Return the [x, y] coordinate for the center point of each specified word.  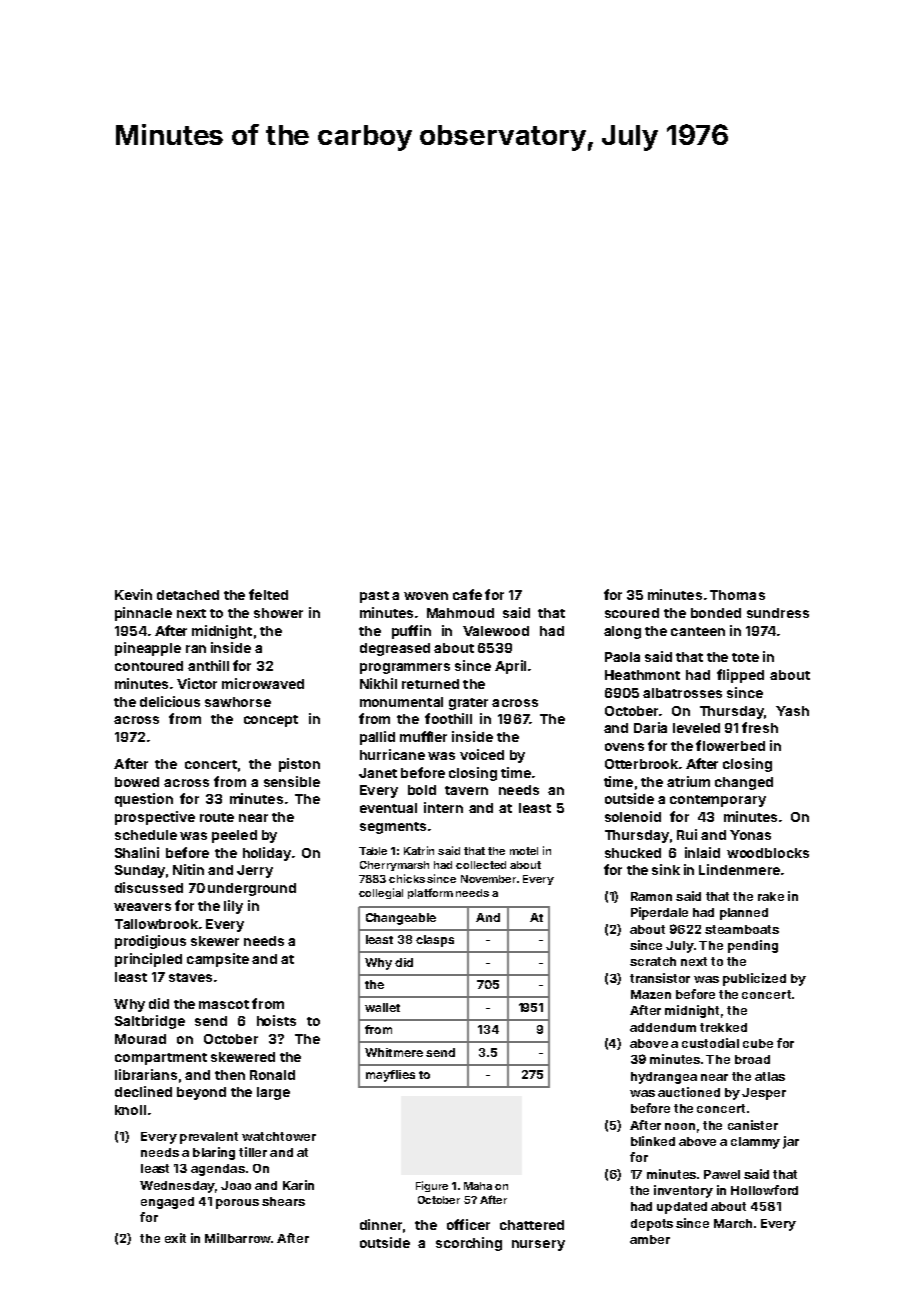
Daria [650, 727]
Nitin [188, 869]
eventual [388, 808]
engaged [167, 1203]
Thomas [737, 595]
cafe [467, 594]
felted [268, 594]
